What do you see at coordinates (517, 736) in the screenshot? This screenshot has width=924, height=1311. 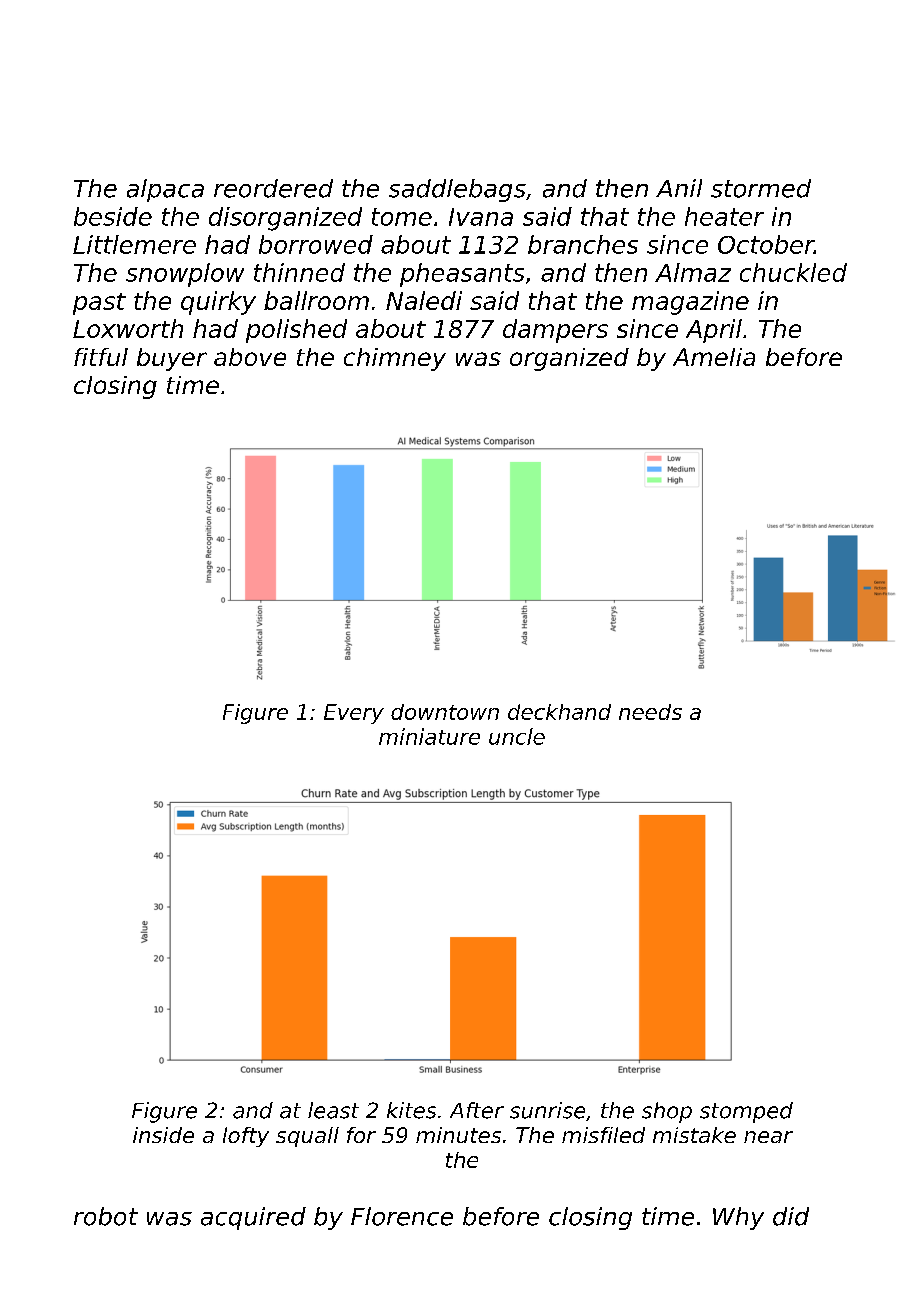 I see `uncle` at bounding box center [517, 736].
